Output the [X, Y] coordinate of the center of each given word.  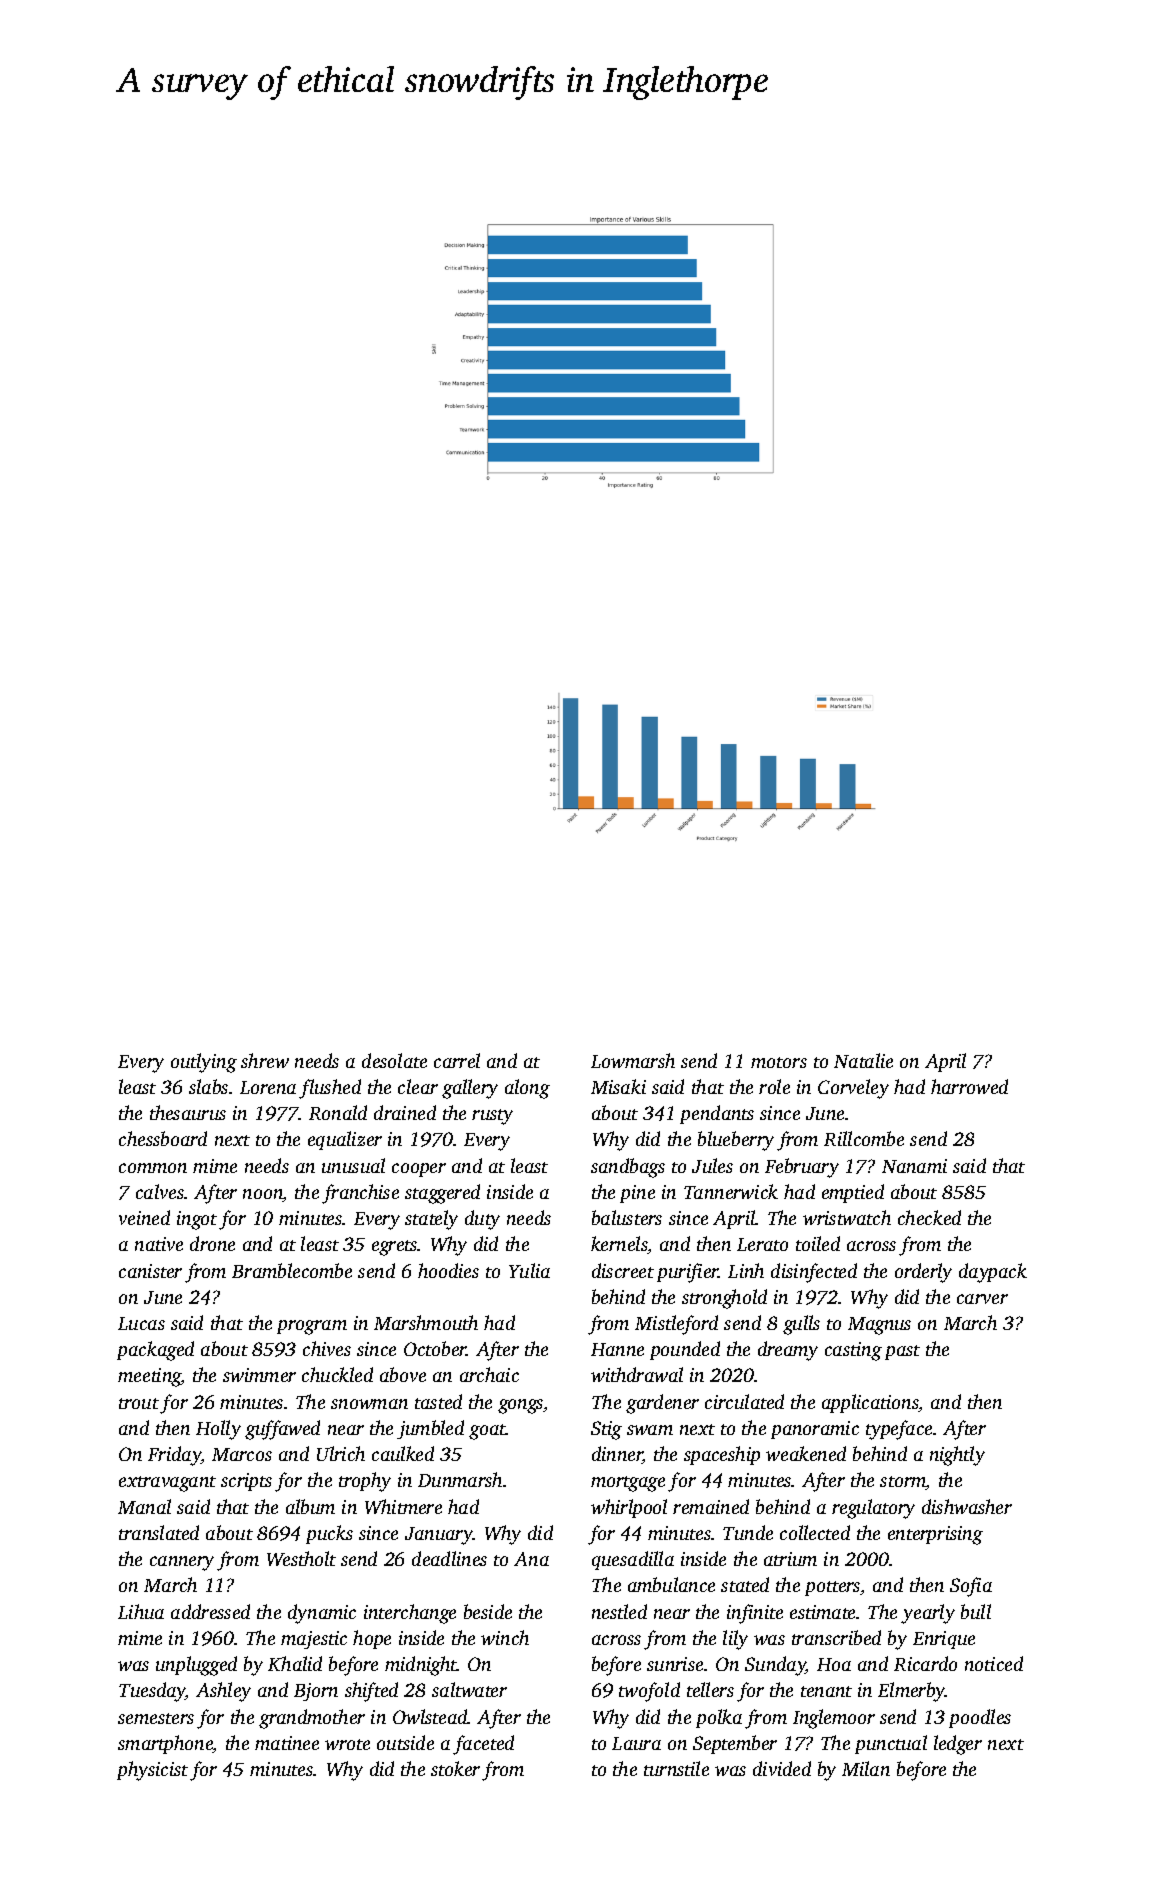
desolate [394, 1060]
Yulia [529, 1270]
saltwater [469, 1689]
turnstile [676, 1768]
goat [487, 1432]
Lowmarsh [633, 1060]
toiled [818, 1243]
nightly [957, 1456]
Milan [866, 1768]
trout [139, 1403]
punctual [891, 1744]
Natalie [863, 1060]
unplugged [196, 1666]
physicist [152, 1771]
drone [212, 1243]
